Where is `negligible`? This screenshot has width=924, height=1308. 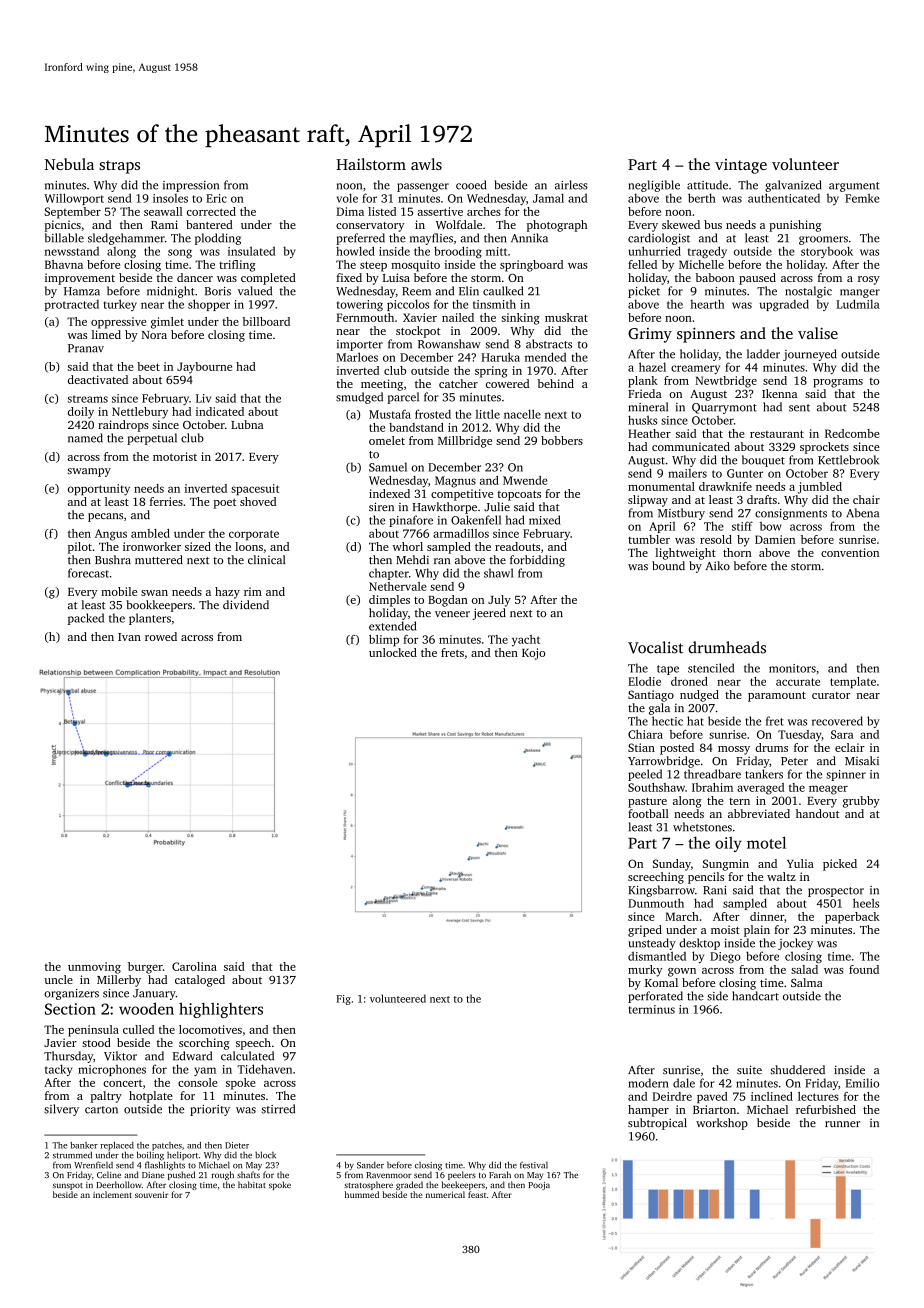 negligible is located at coordinates (654, 186).
